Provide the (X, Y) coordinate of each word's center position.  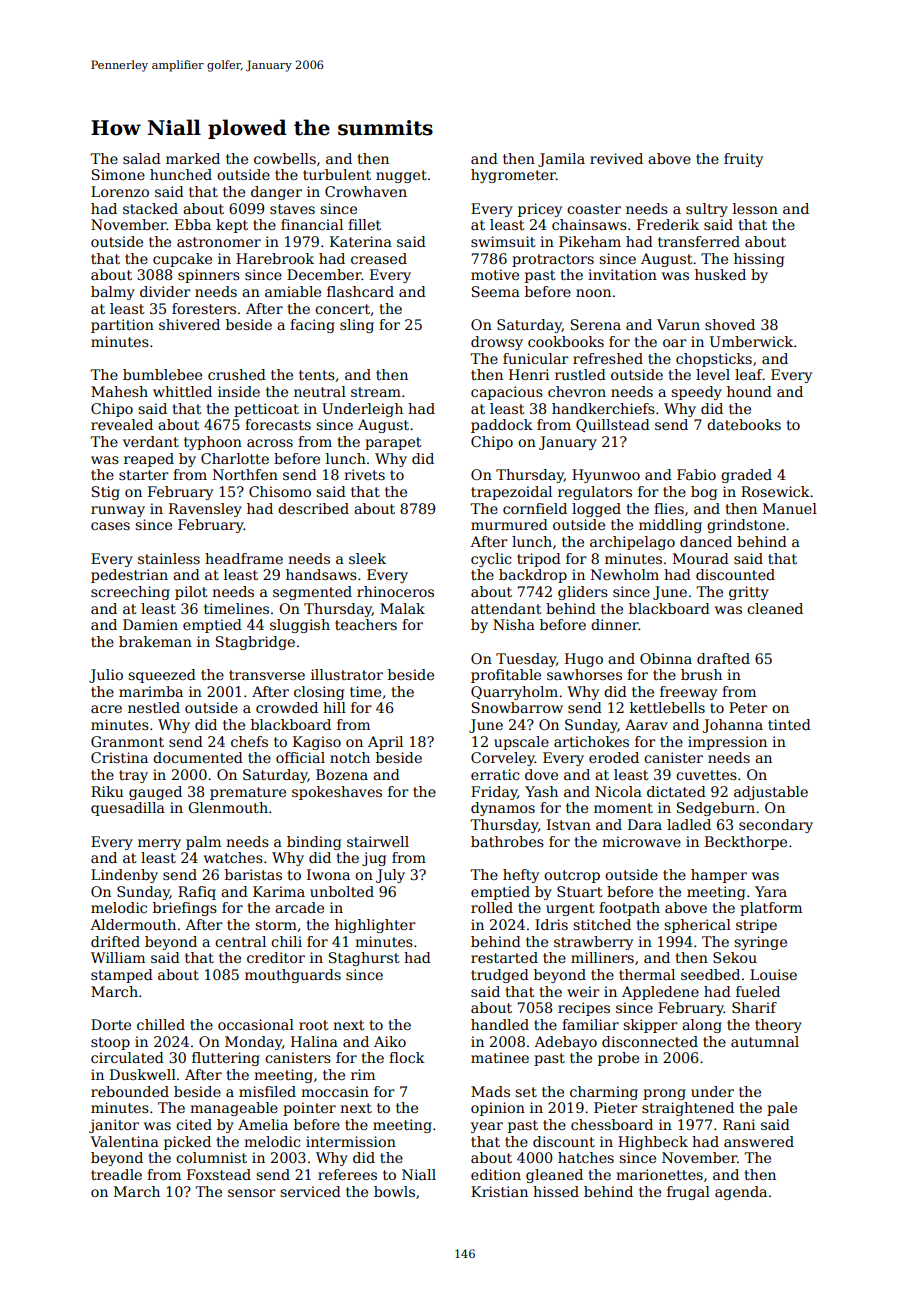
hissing (759, 260)
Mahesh (119, 391)
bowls (394, 1191)
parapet (393, 443)
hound (749, 391)
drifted (115, 941)
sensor (252, 1193)
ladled (689, 824)
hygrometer (513, 176)
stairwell (378, 841)
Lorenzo (120, 191)
